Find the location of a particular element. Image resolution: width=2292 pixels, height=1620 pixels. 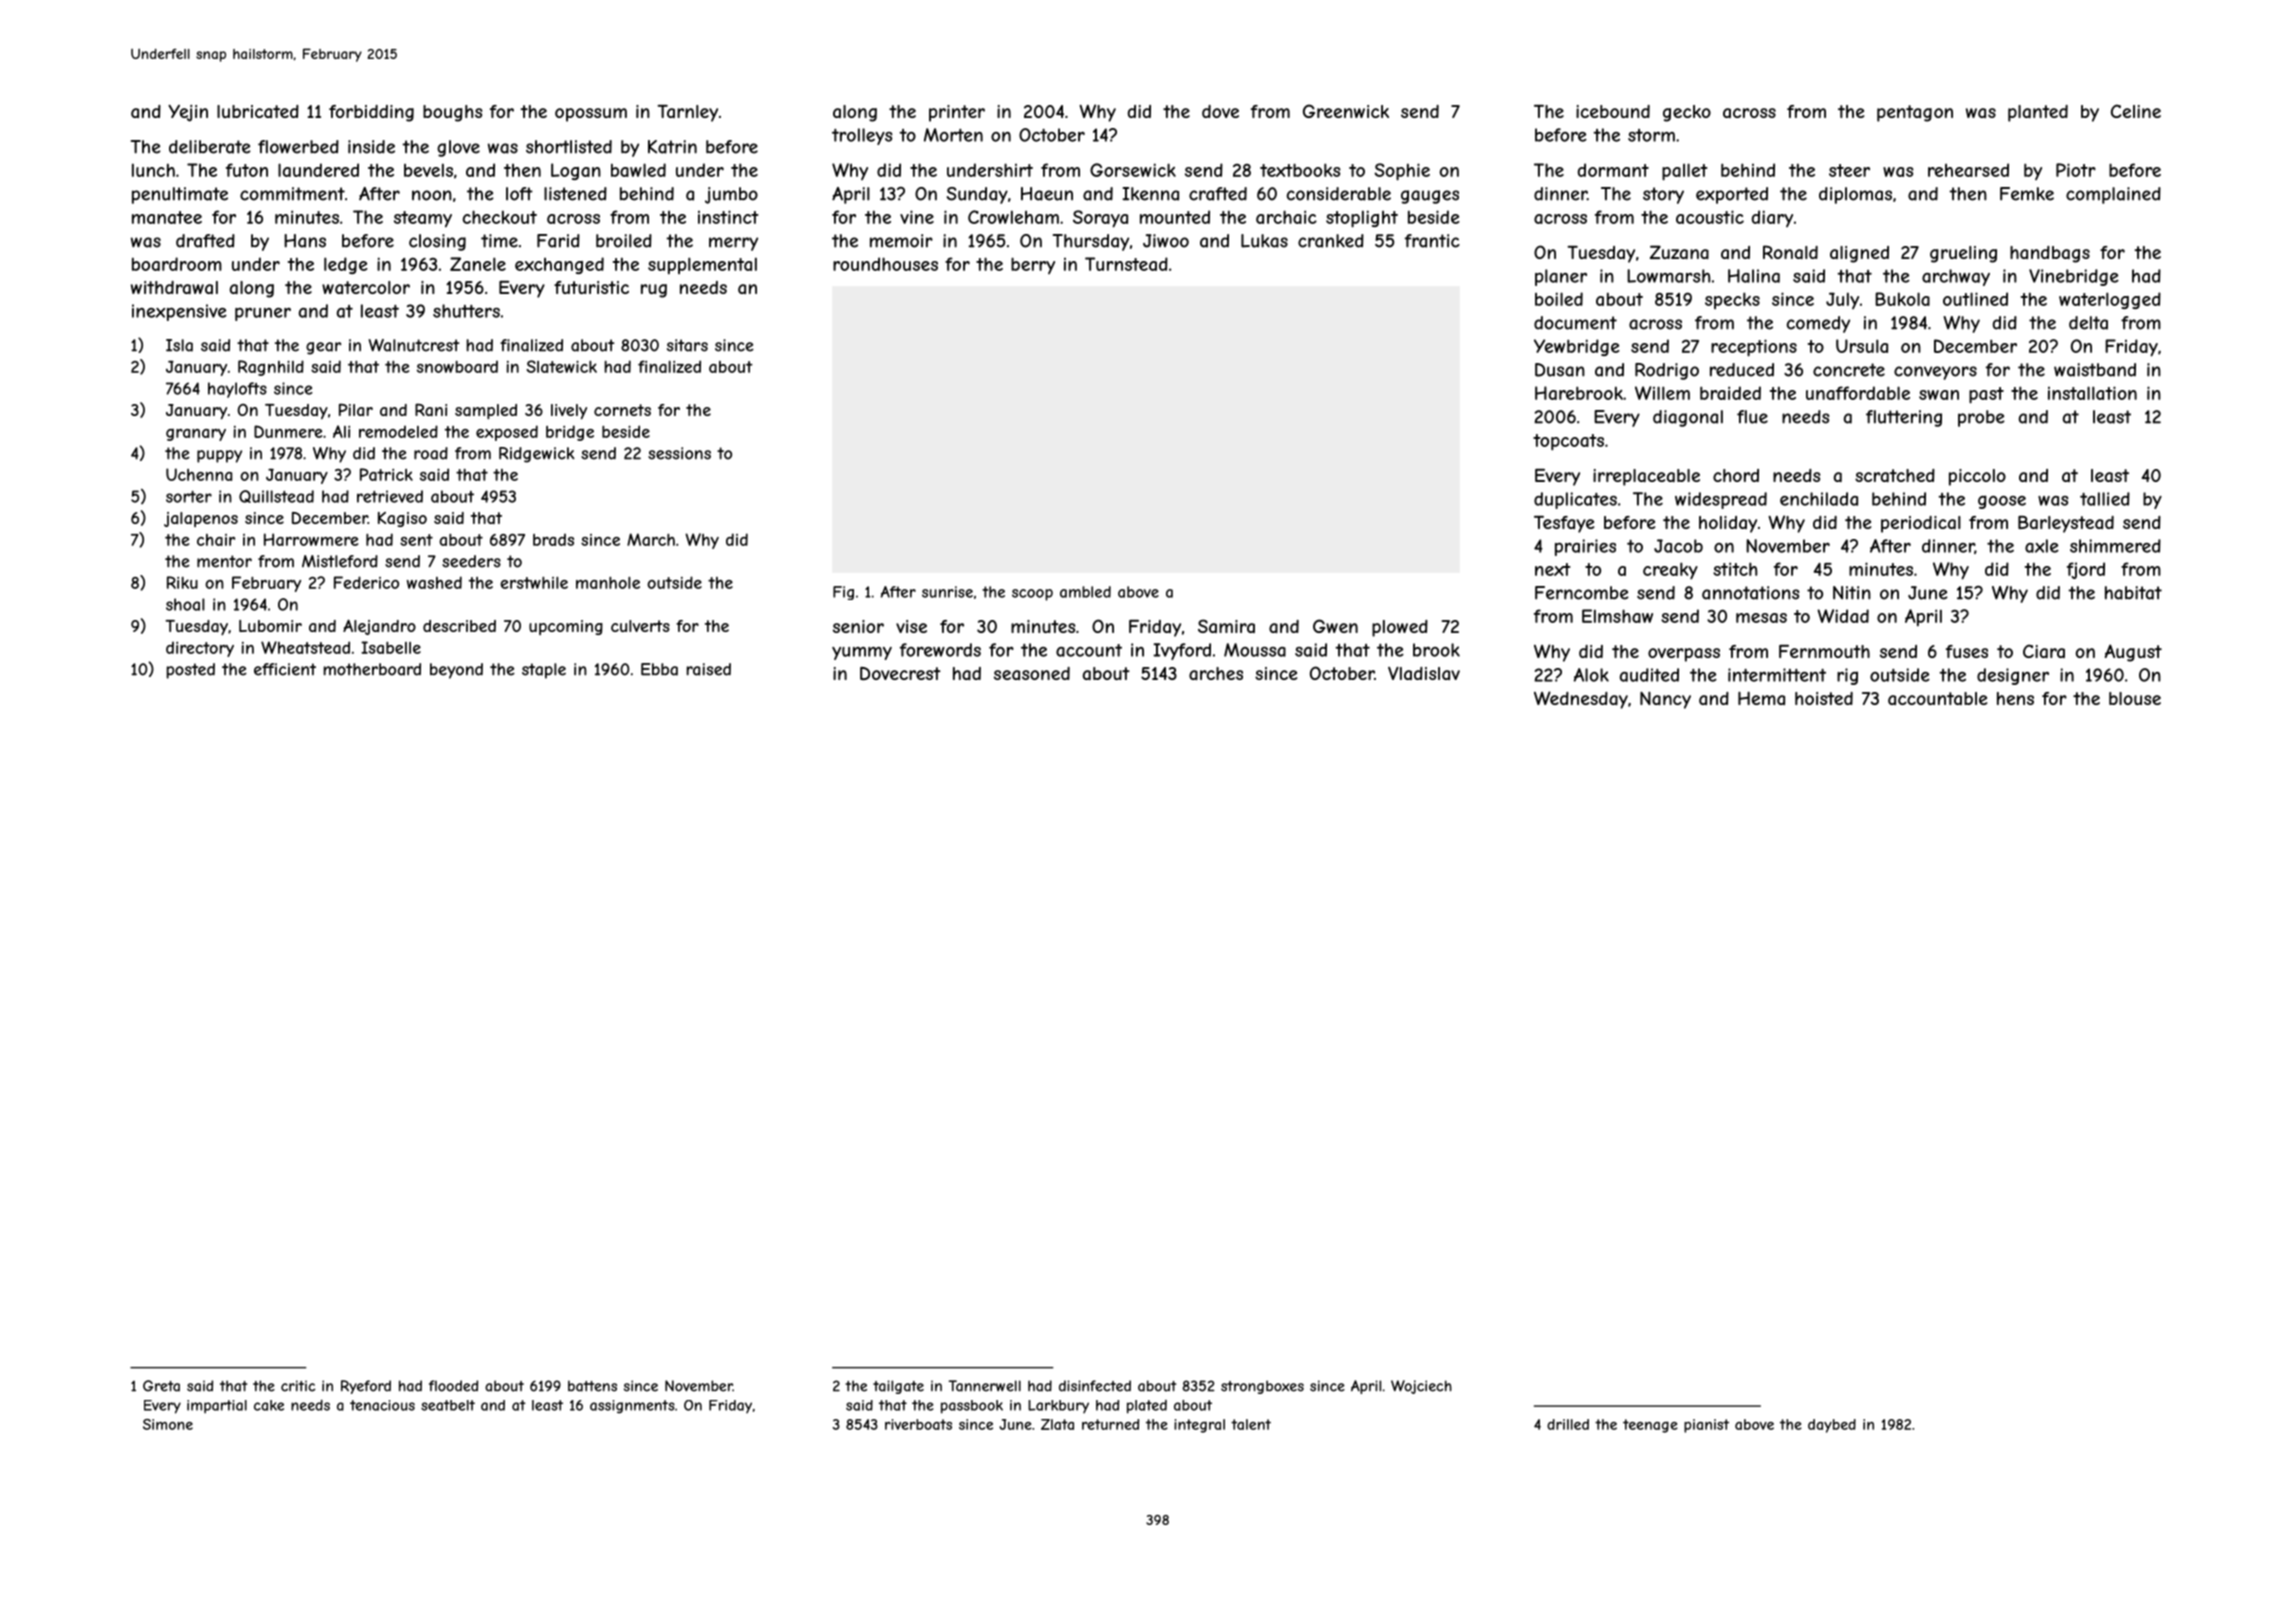

hens is located at coordinates (2015, 698).
